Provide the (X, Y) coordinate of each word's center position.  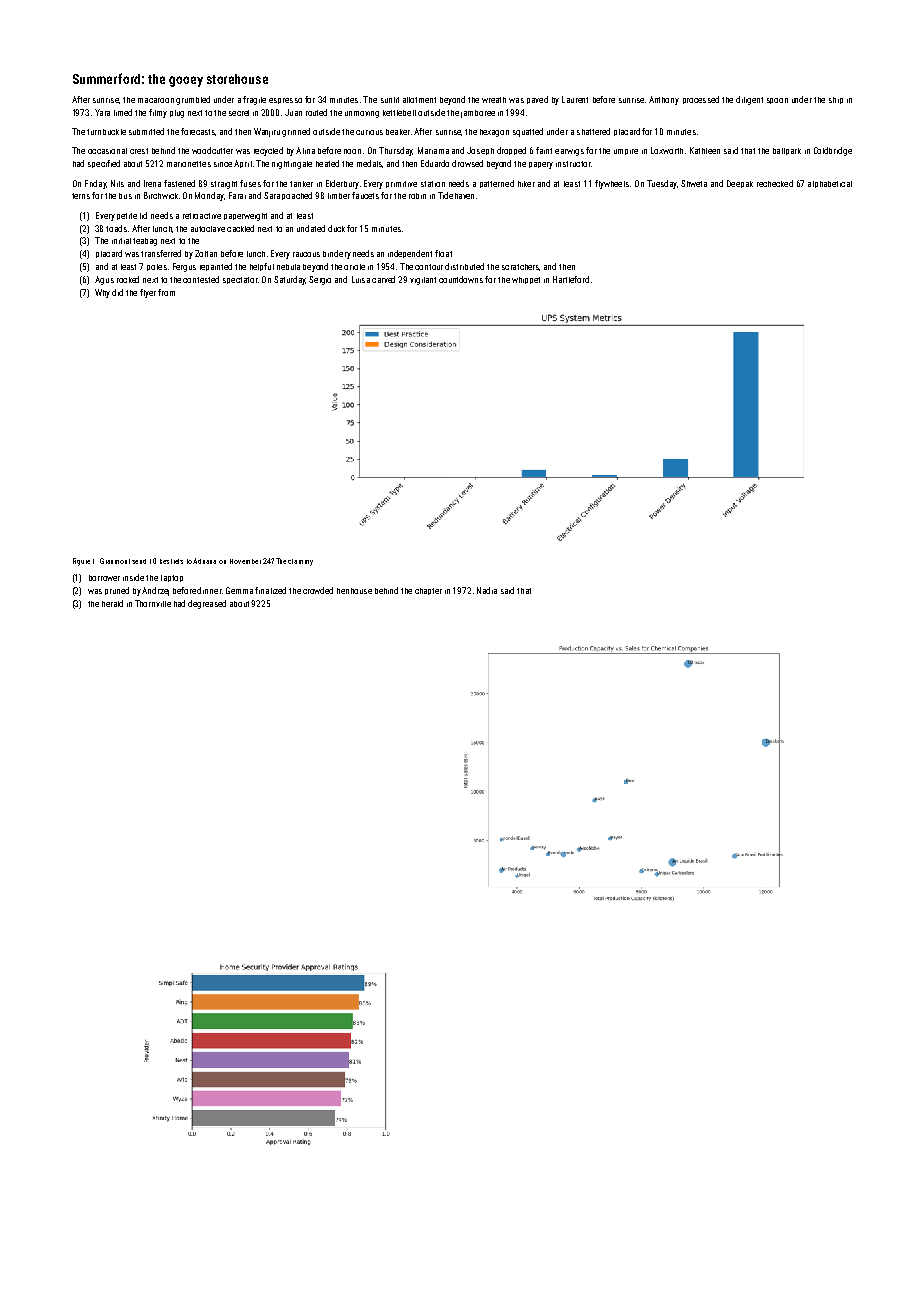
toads (116, 228)
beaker (398, 132)
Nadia (487, 590)
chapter (428, 591)
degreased (207, 604)
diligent (749, 100)
